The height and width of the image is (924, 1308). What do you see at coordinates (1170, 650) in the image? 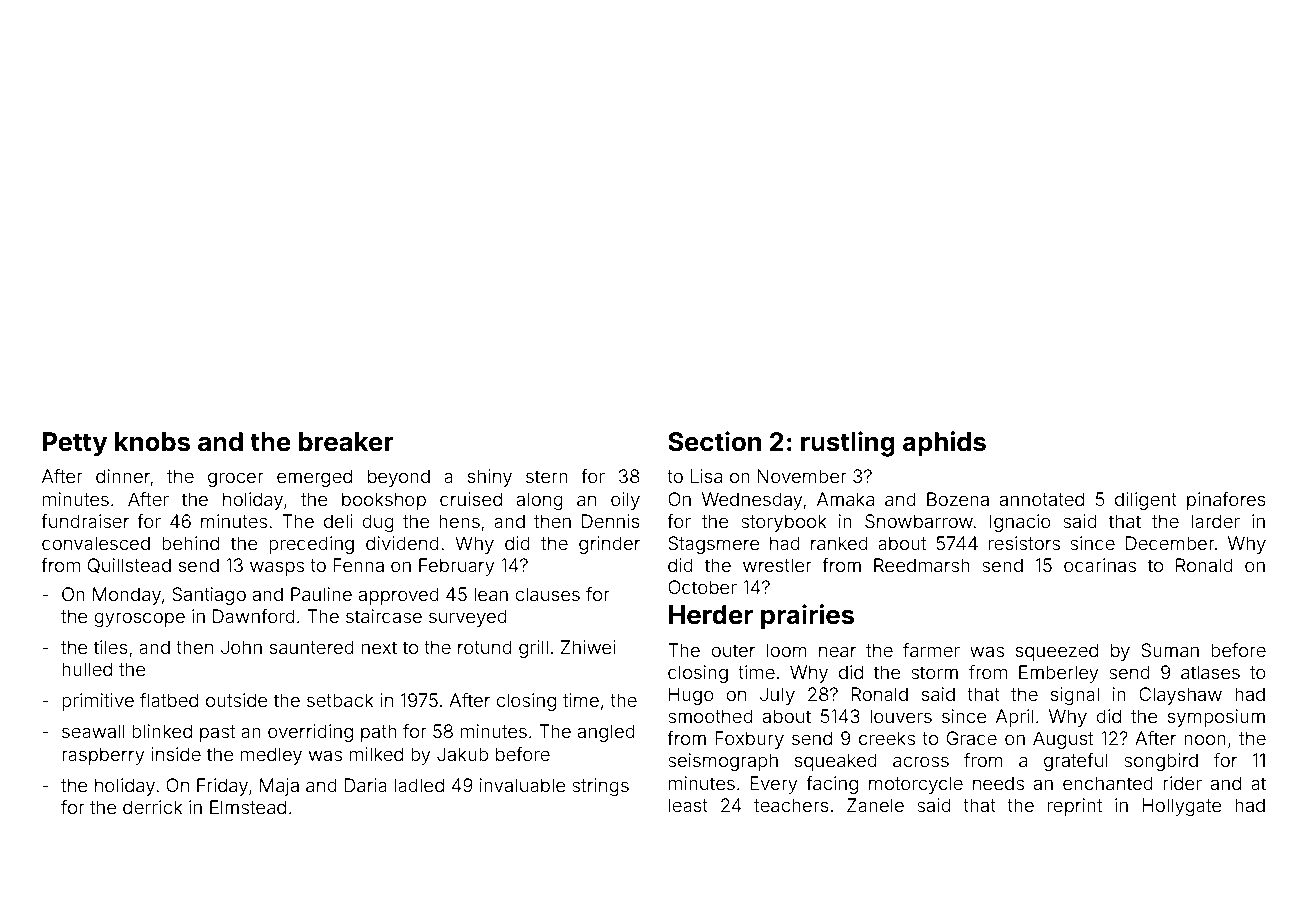
I see `Suman` at bounding box center [1170, 650].
